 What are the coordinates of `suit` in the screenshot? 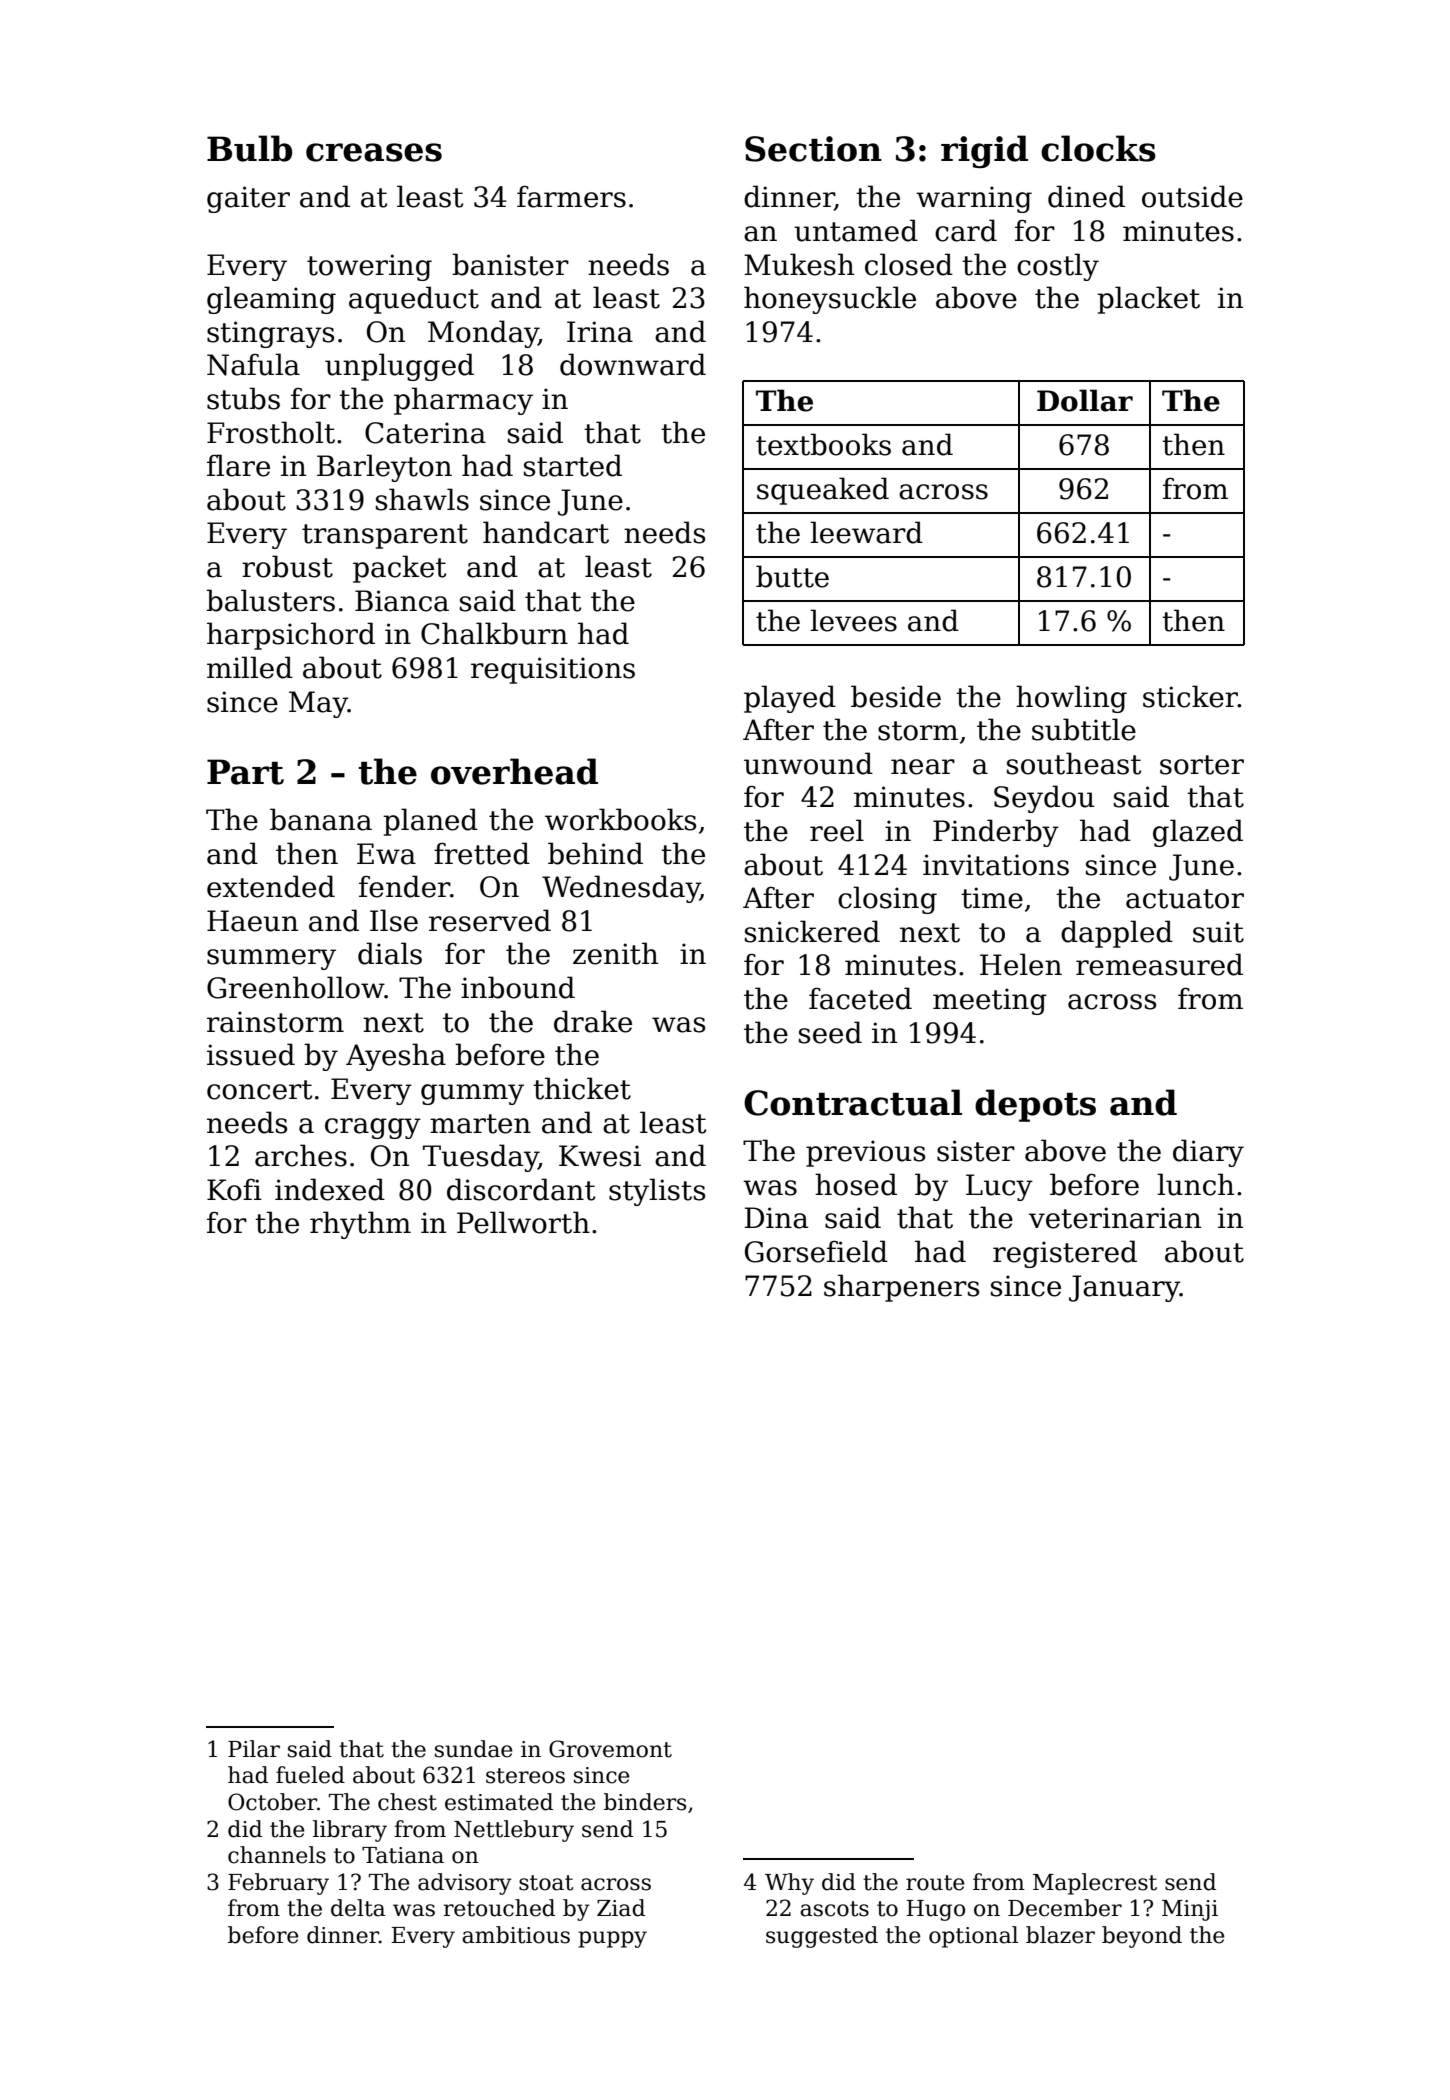 It's located at (1218, 932).
